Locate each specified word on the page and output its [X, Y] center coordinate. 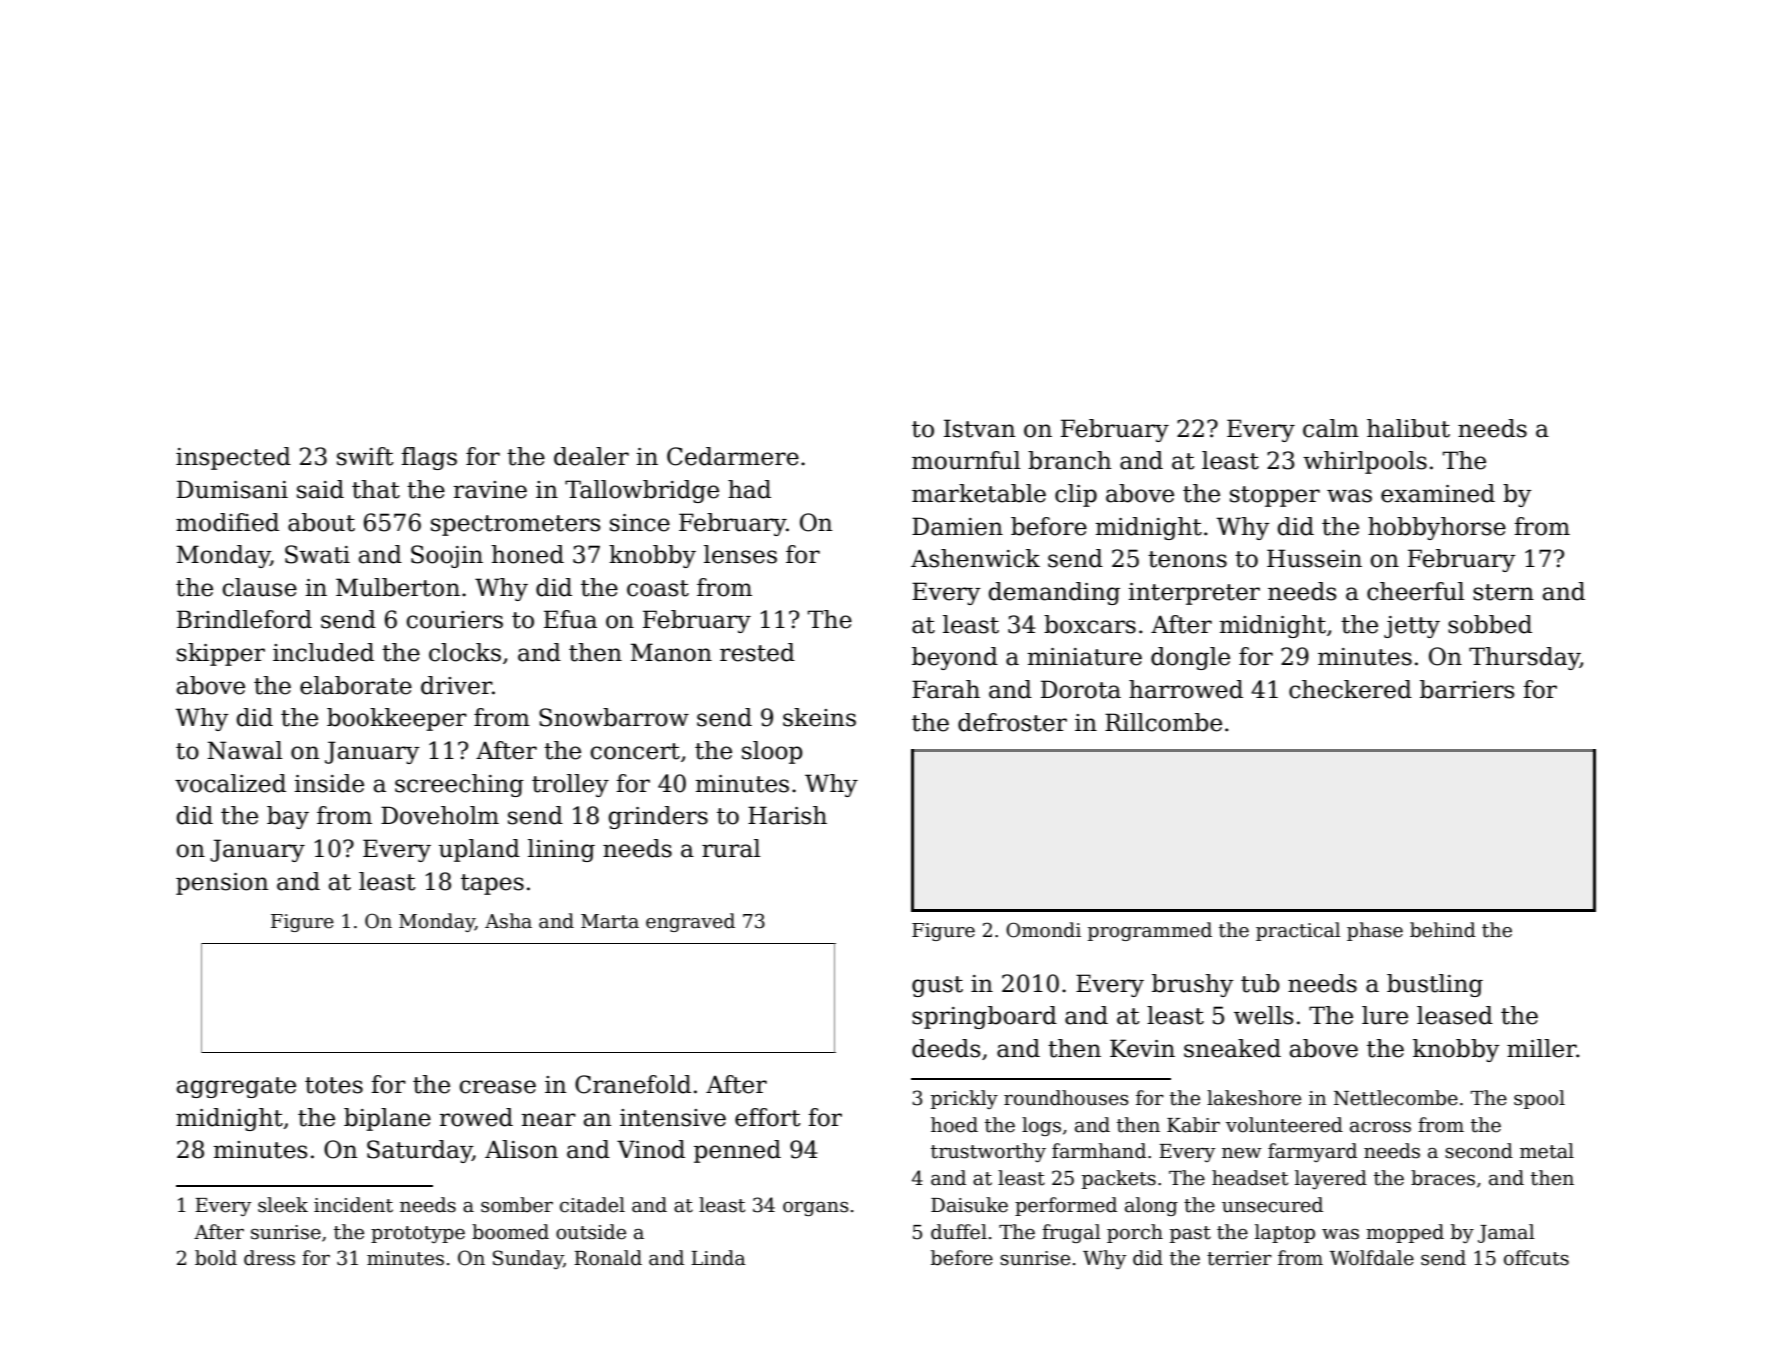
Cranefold [633, 1084]
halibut [1408, 428]
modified [227, 522]
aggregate [236, 1087]
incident [353, 1205]
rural [731, 848]
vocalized [230, 783]
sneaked [1232, 1048]
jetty [1412, 627]
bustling [1435, 985]
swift [365, 456]
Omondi [1043, 930]
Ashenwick [975, 558]
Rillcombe [1163, 722]
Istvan [979, 428]
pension [222, 884]
